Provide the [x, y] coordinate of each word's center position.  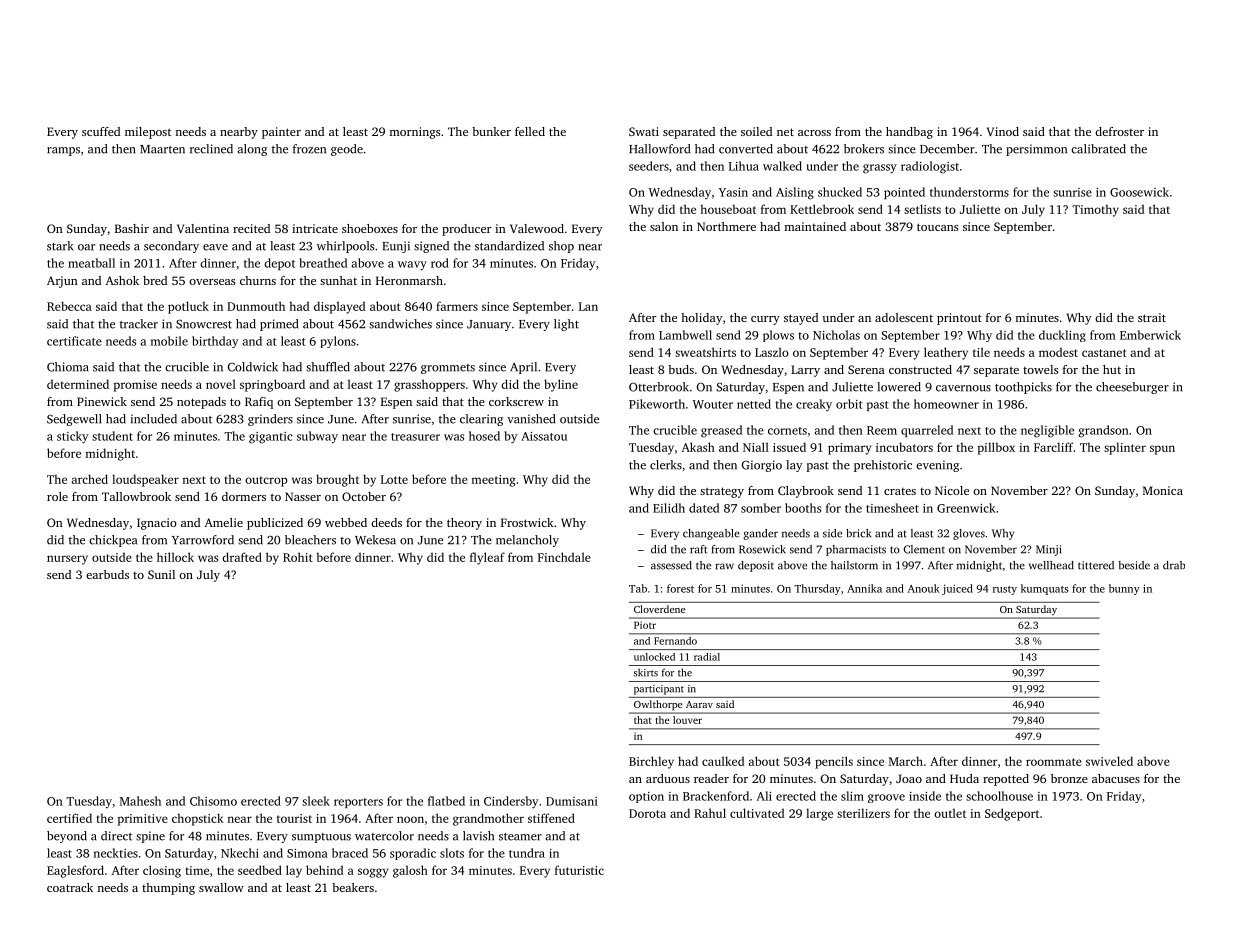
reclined [211, 149]
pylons [338, 342]
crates [900, 491]
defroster [1119, 131]
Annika [864, 588]
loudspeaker [145, 480]
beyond [67, 837]
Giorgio [762, 466]
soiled [756, 131]
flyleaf [487, 558]
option [646, 797]
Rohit [298, 557]
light [566, 325]
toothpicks [1023, 388]
